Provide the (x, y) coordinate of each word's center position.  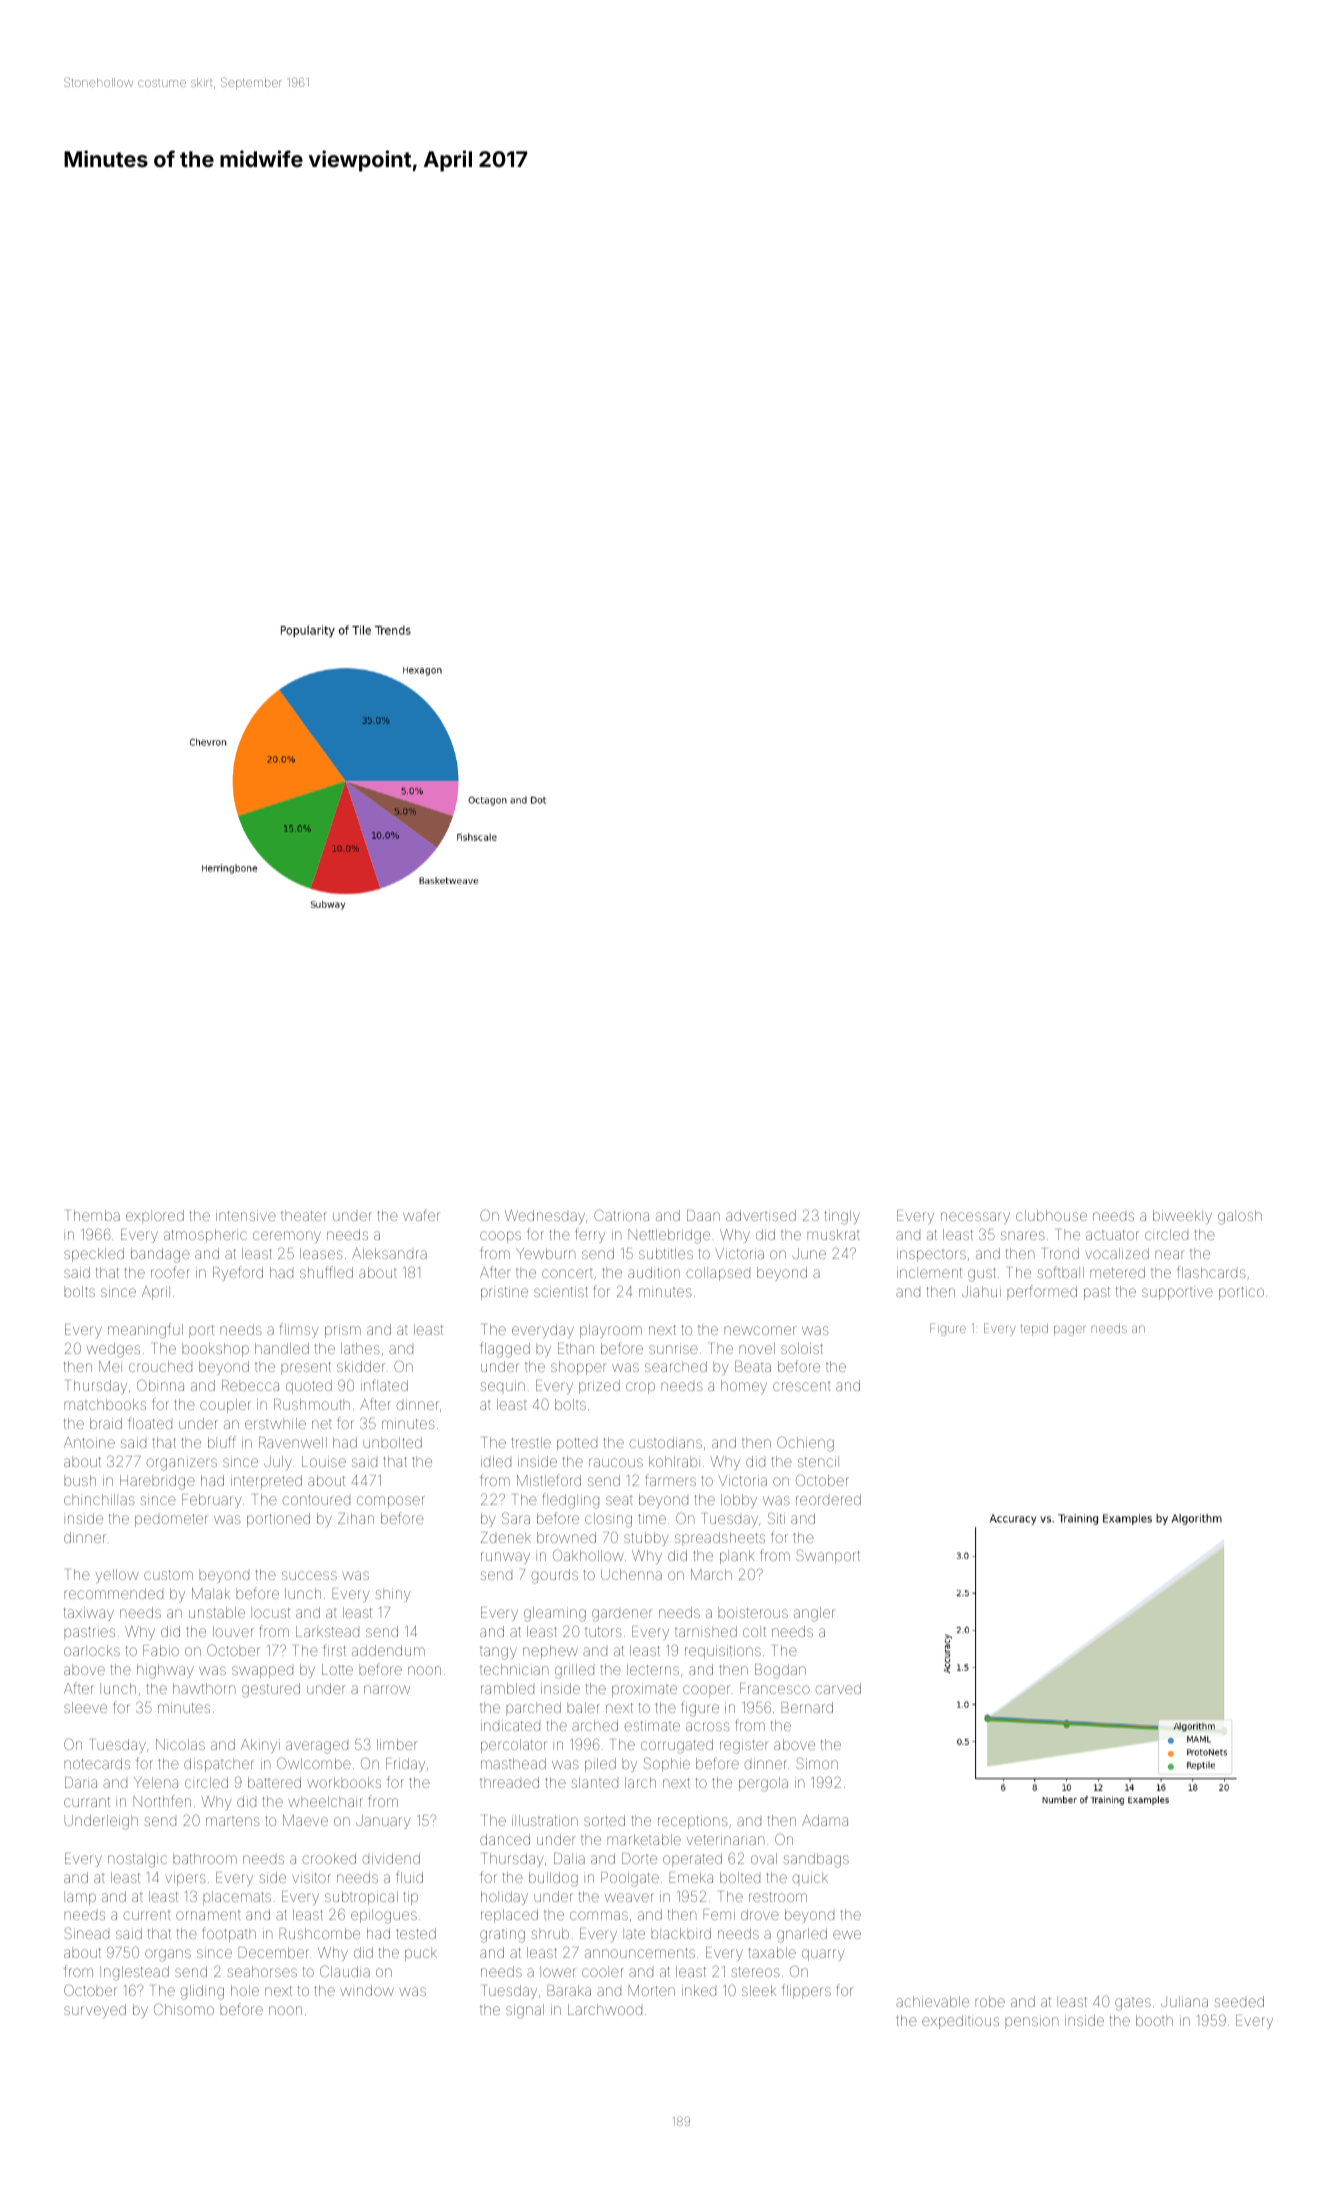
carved (838, 1688)
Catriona (621, 1215)
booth (1154, 2020)
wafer (421, 1215)
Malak (211, 1593)
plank (737, 1557)
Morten (651, 1990)
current (147, 1915)
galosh (1240, 1217)
